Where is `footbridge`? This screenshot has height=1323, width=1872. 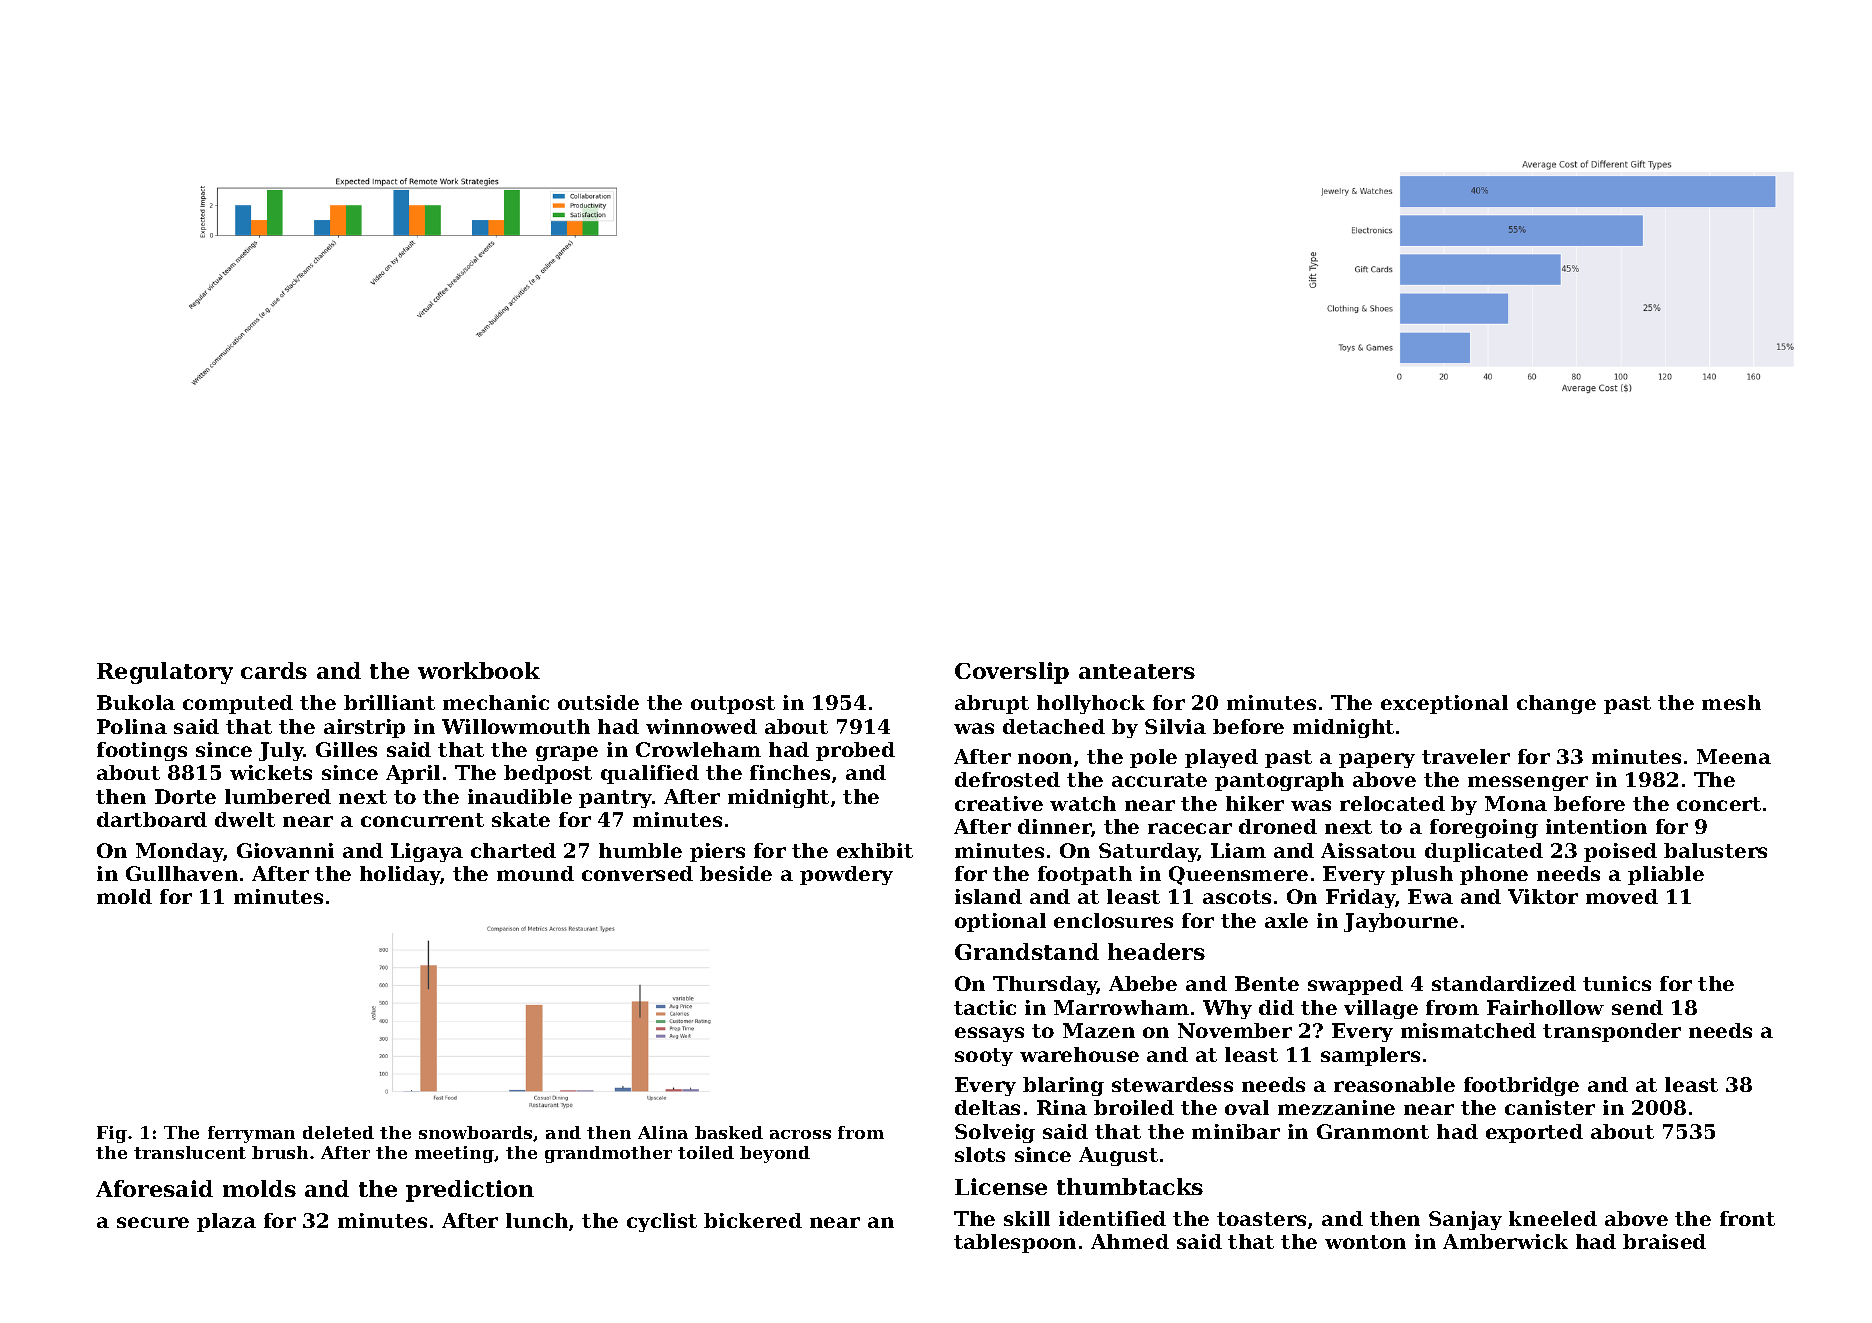 footbridge is located at coordinates (1521, 1086).
